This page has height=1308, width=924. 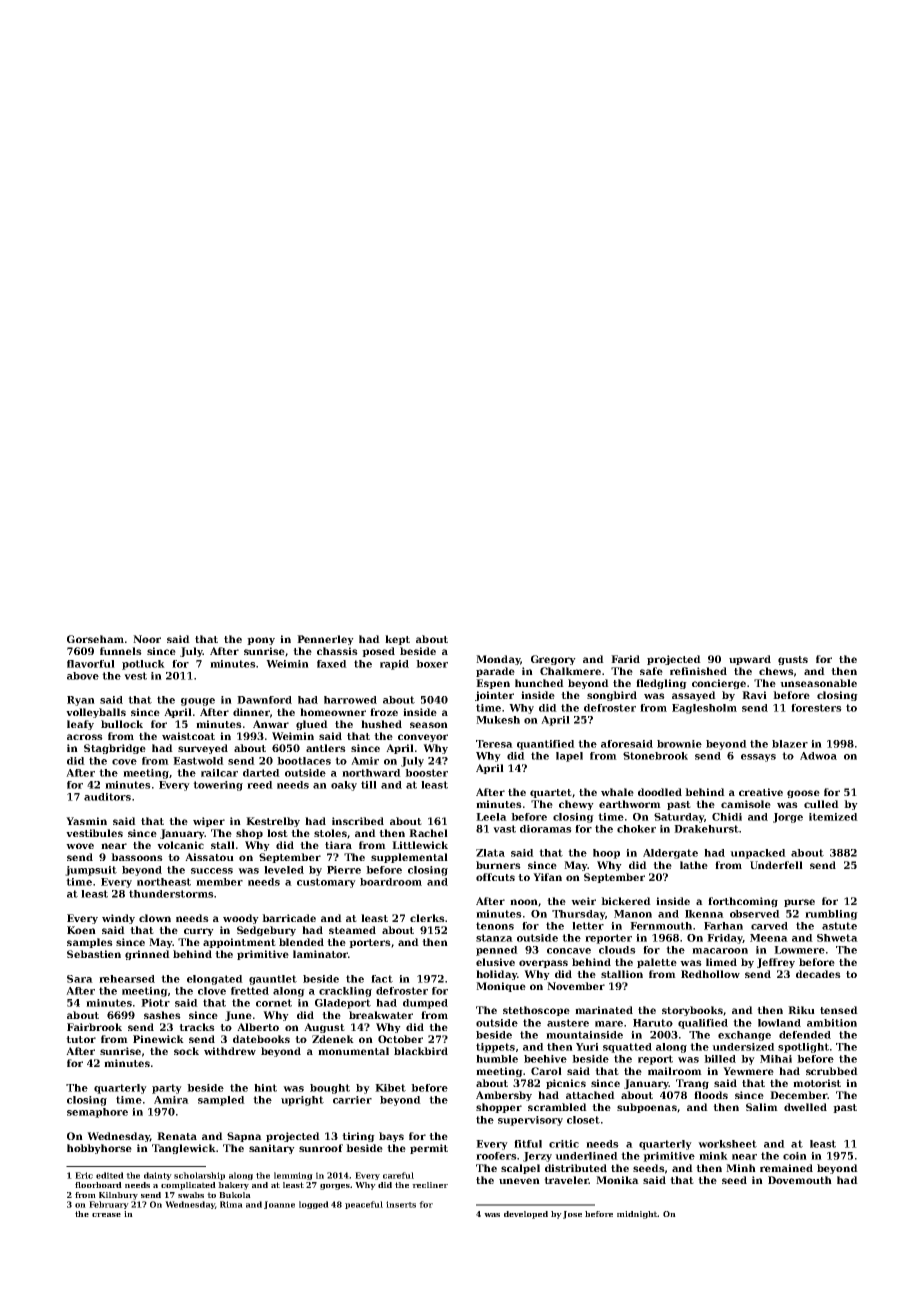 What do you see at coordinates (831, 915) in the page?
I see `rumbling` at bounding box center [831, 915].
